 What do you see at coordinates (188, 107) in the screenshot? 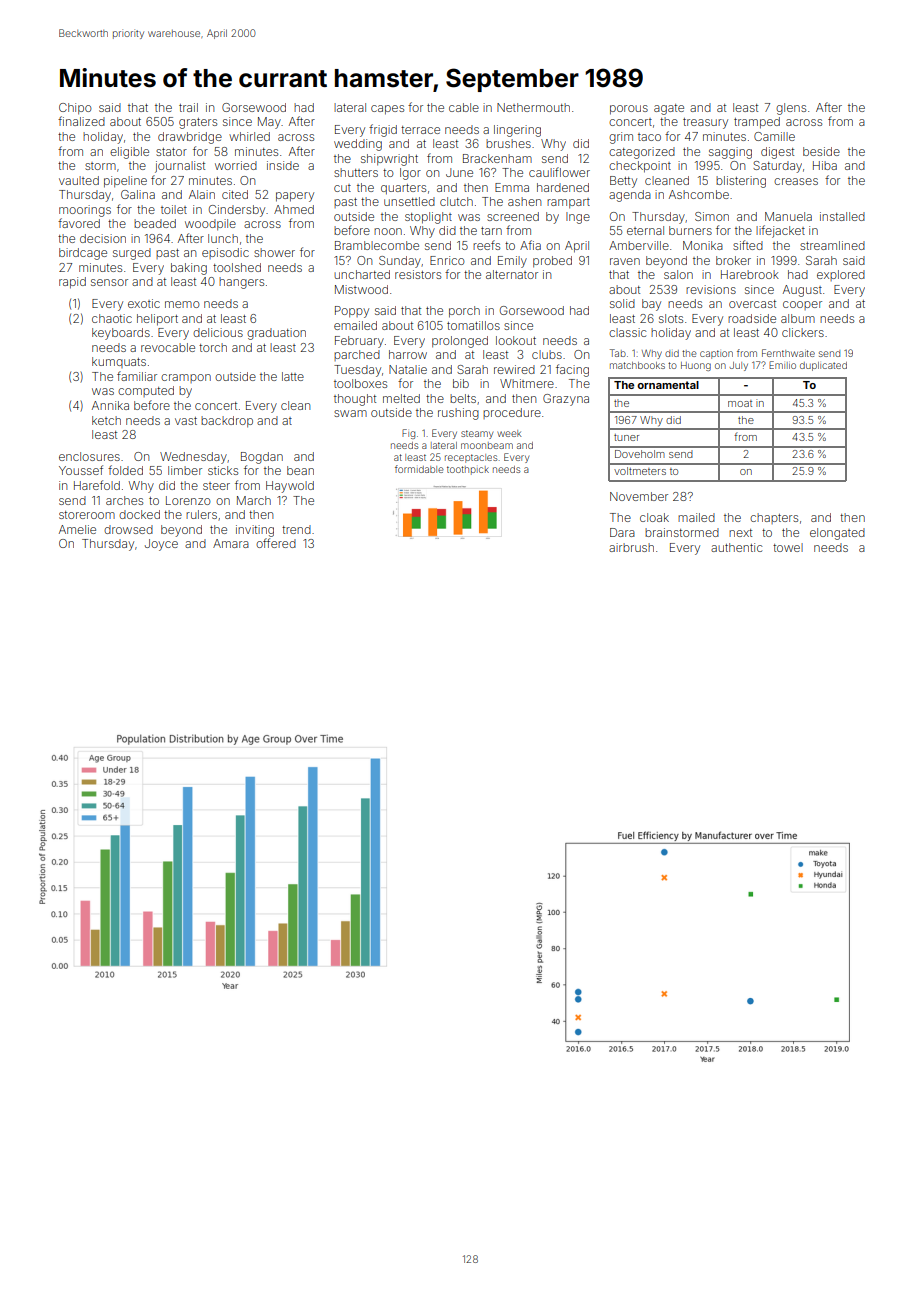
I see `trail` at bounding box center [188, 107].
